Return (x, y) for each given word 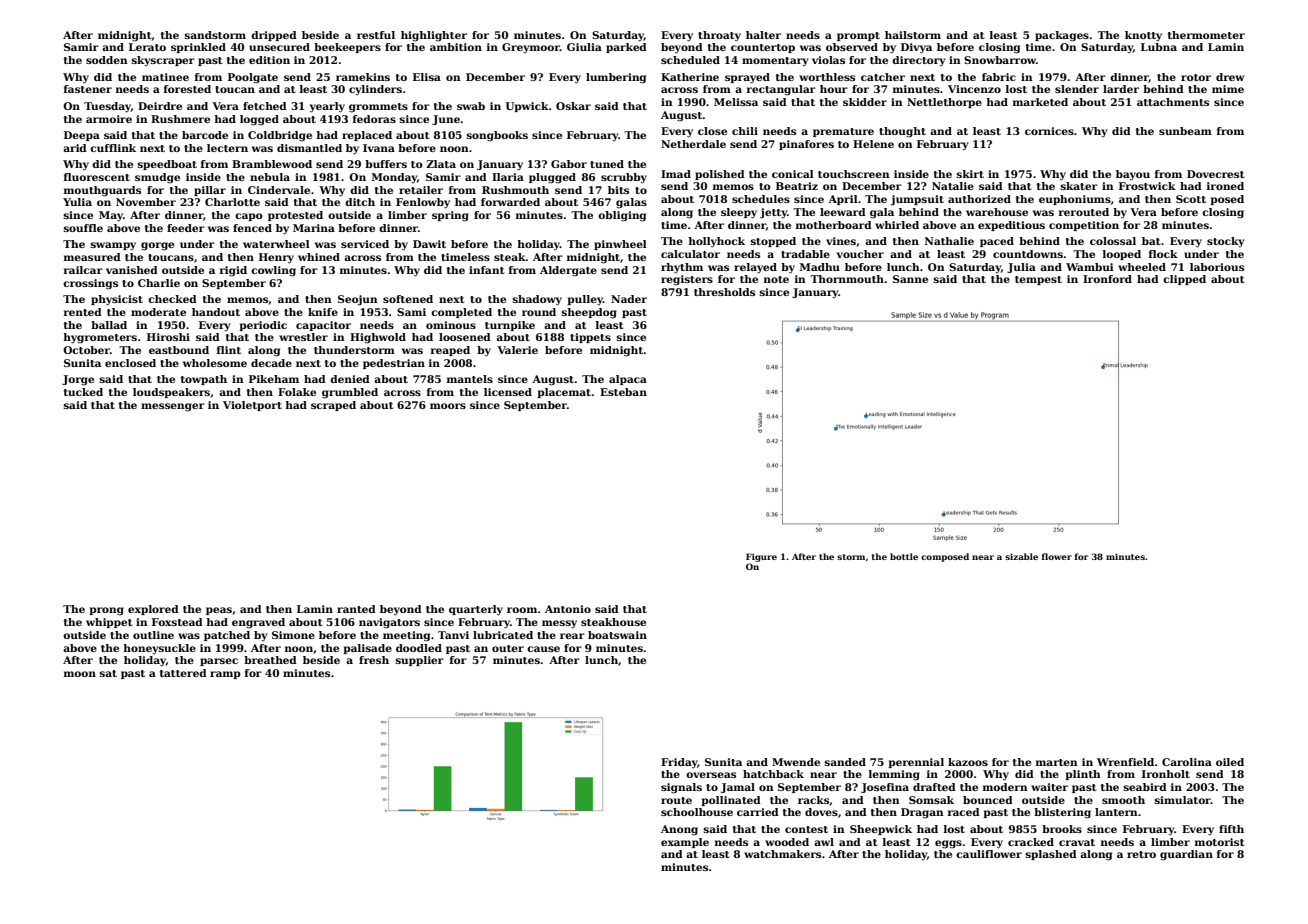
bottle (904, 556)
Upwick (527, 107)
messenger (173, 407)
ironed (1225, 186)
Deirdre (160, 106)
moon (80, 674)
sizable (1021, 556)
